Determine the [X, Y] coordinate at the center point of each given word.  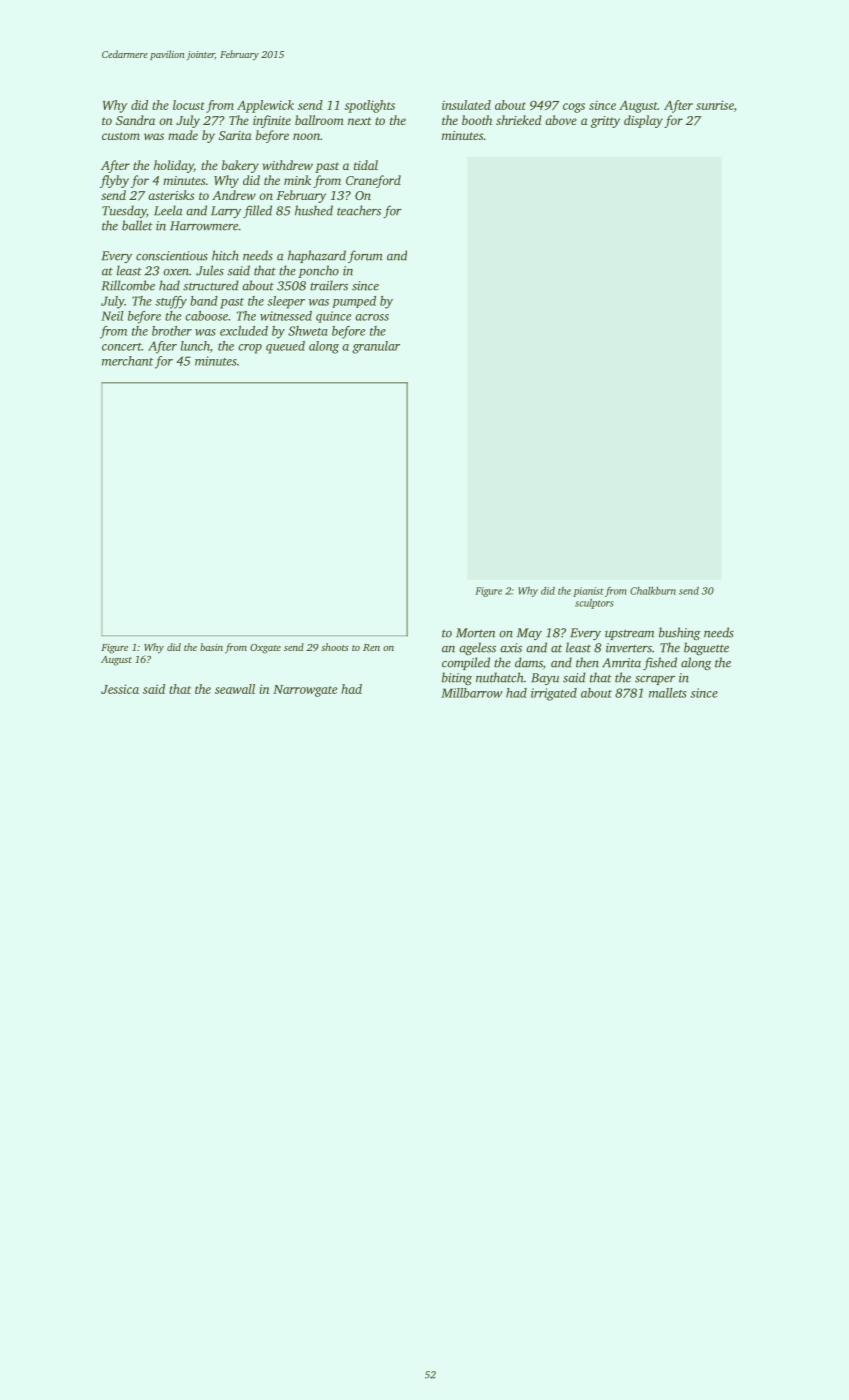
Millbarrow [471, 693]
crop [250, 349]
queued [285, 347]
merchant [127, 361]
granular [376, 347]
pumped [354, 302]
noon [306, 136]
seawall [235, 689]
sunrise [715, 105]
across [372, 317]
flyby [114, 181]
